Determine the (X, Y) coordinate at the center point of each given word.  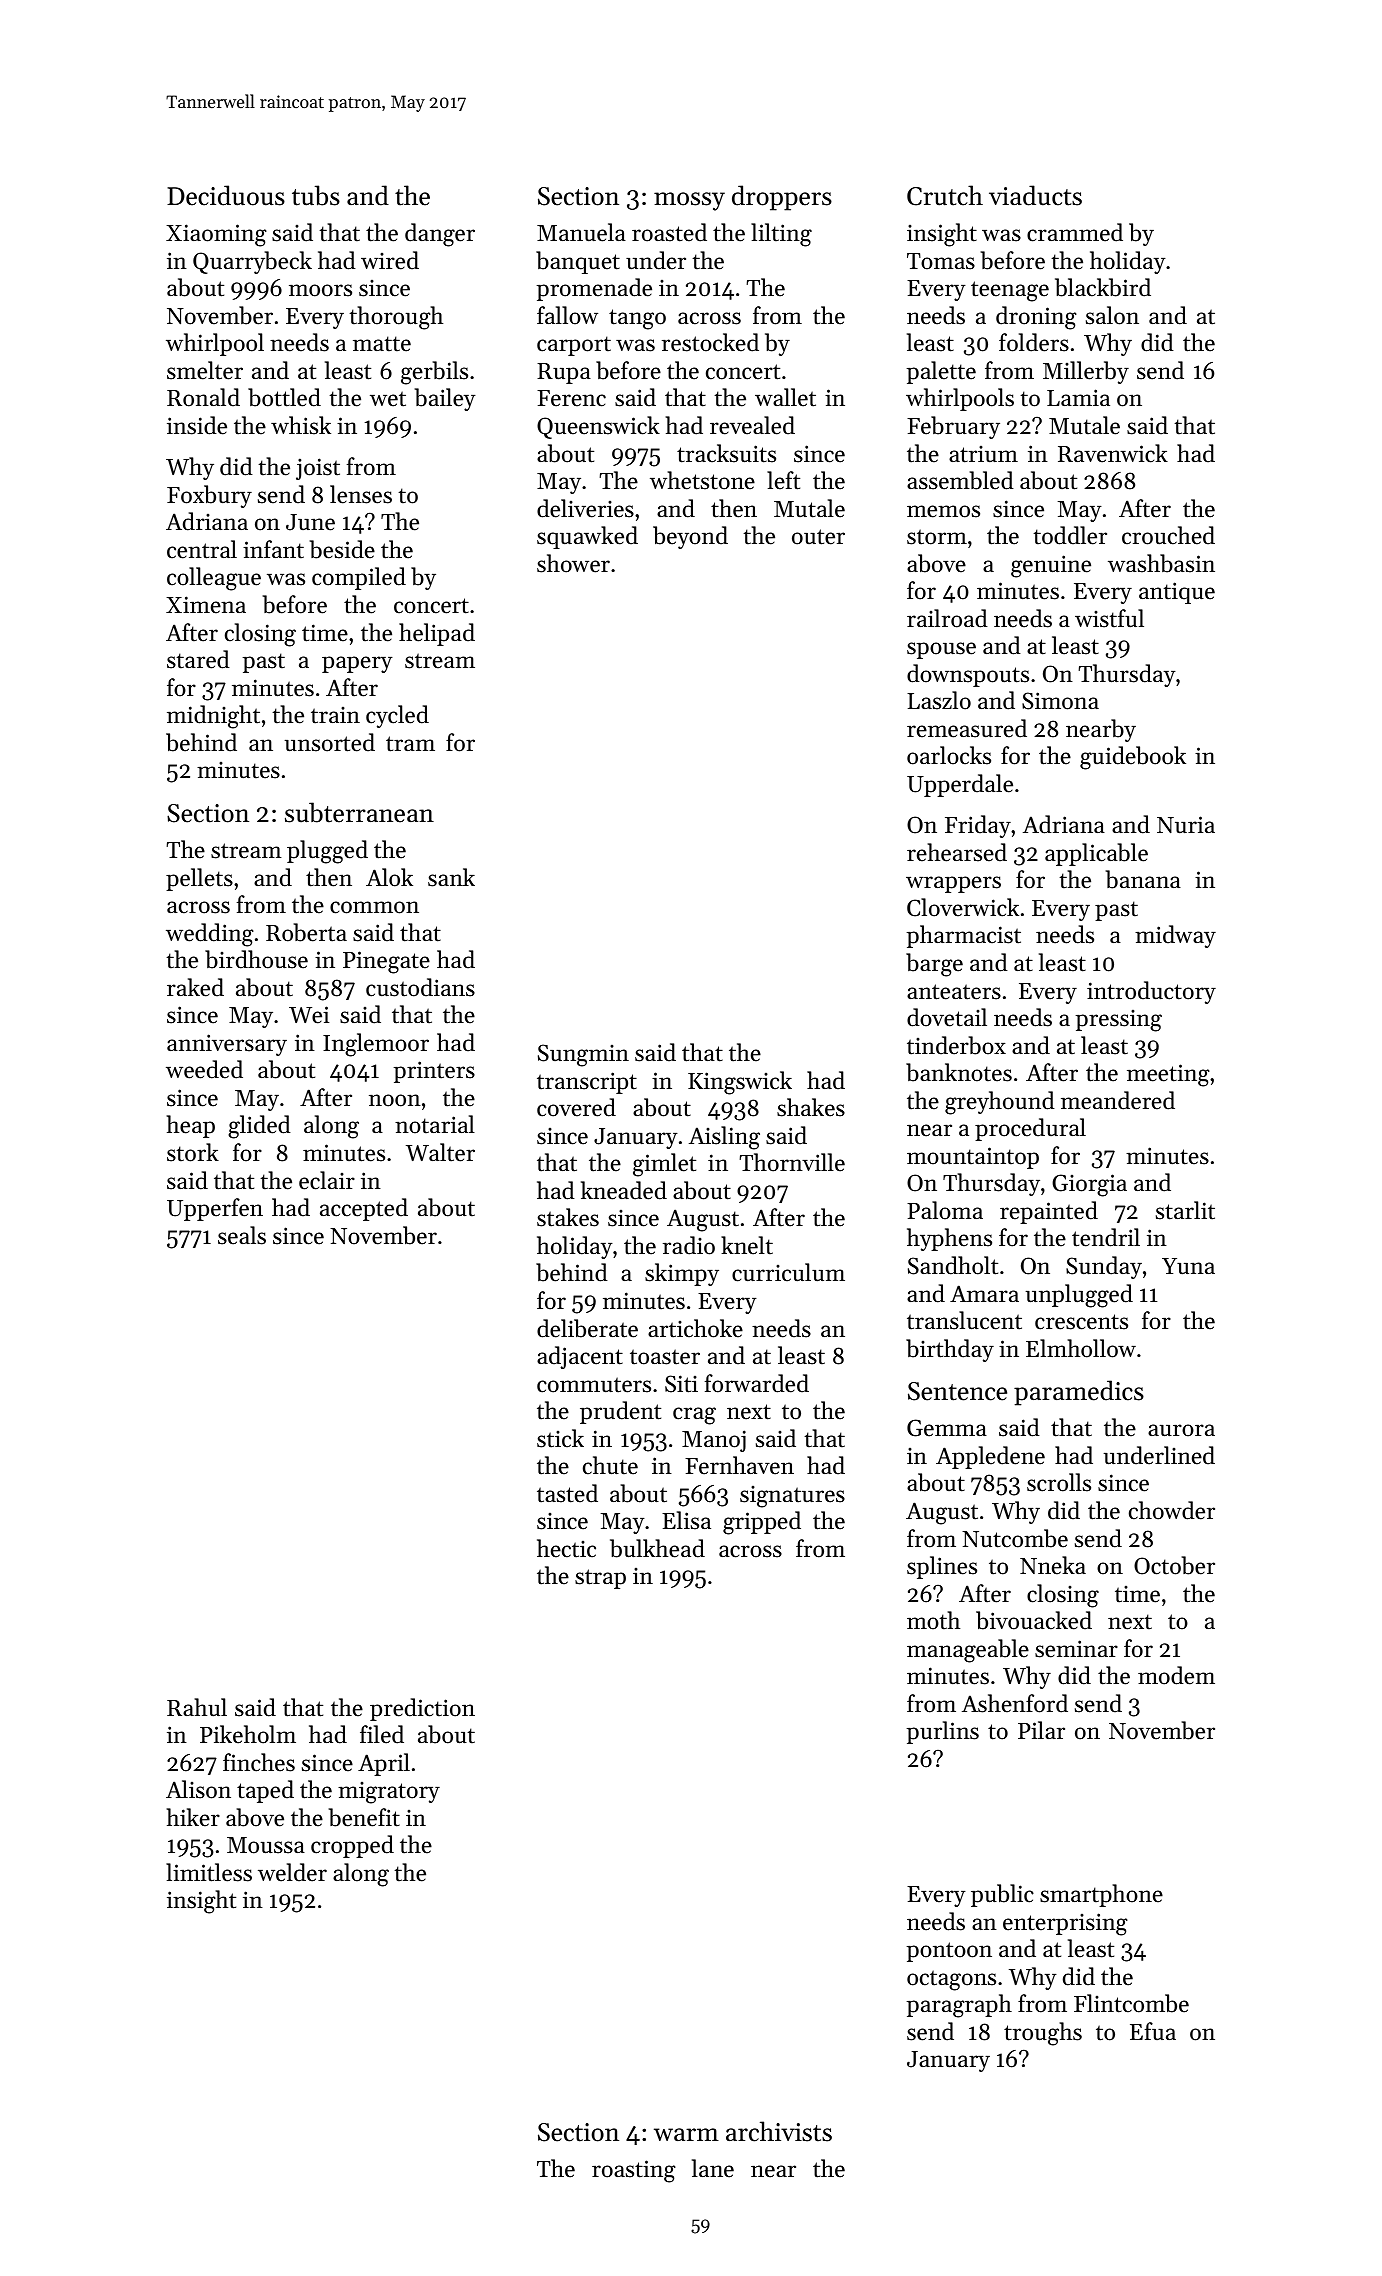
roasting (634, 2171)
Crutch (945, 195)
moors (320, 290)
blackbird (1103, 287)
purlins (942, 1732)
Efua (1153, 2031)
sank (451, 877)
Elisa (686, 1520)
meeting (1168, 1075)
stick (560, 1438)
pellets (199, 879)
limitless (209, 1872)
